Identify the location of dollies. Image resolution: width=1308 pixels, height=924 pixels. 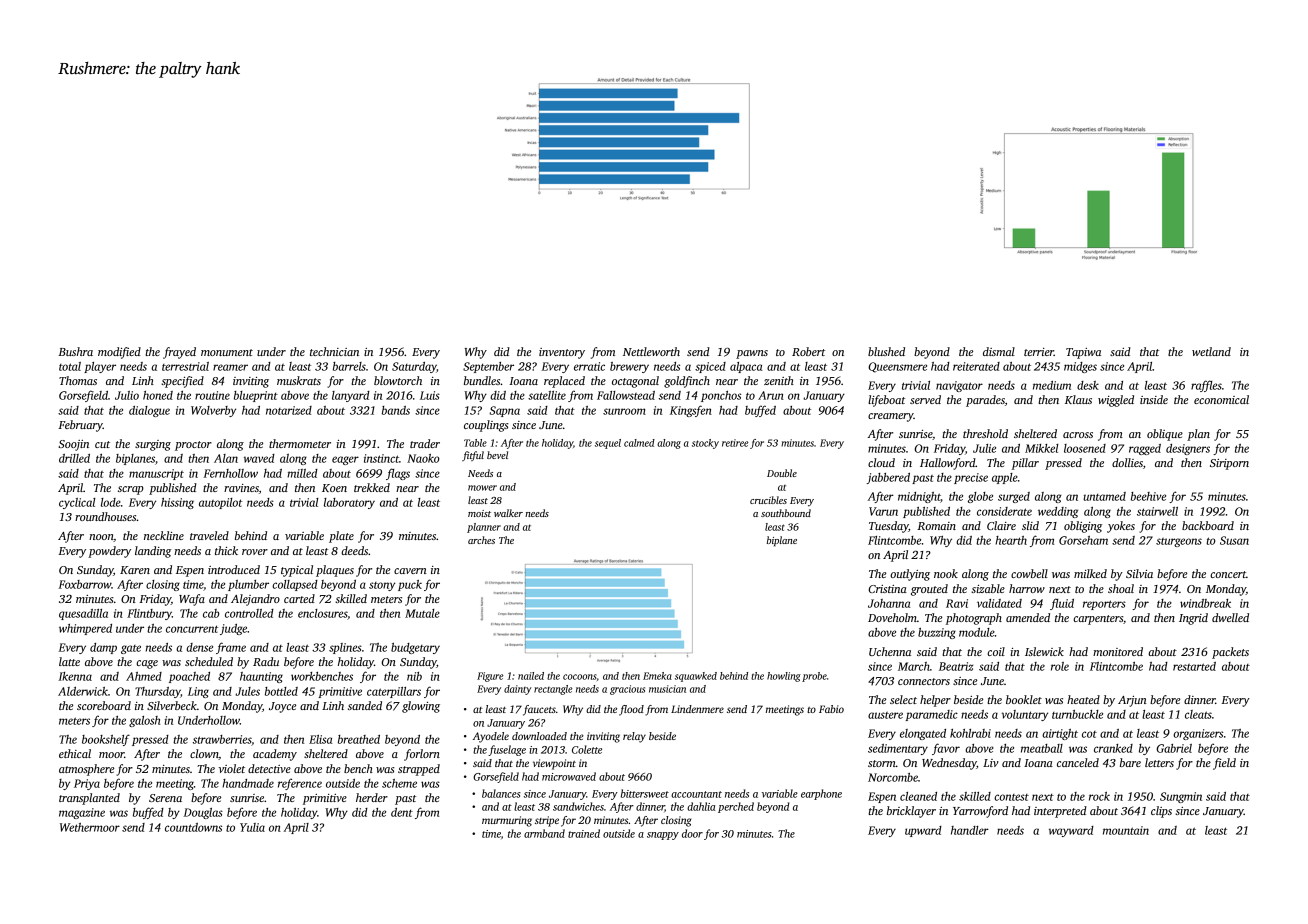
(1127, 462).
